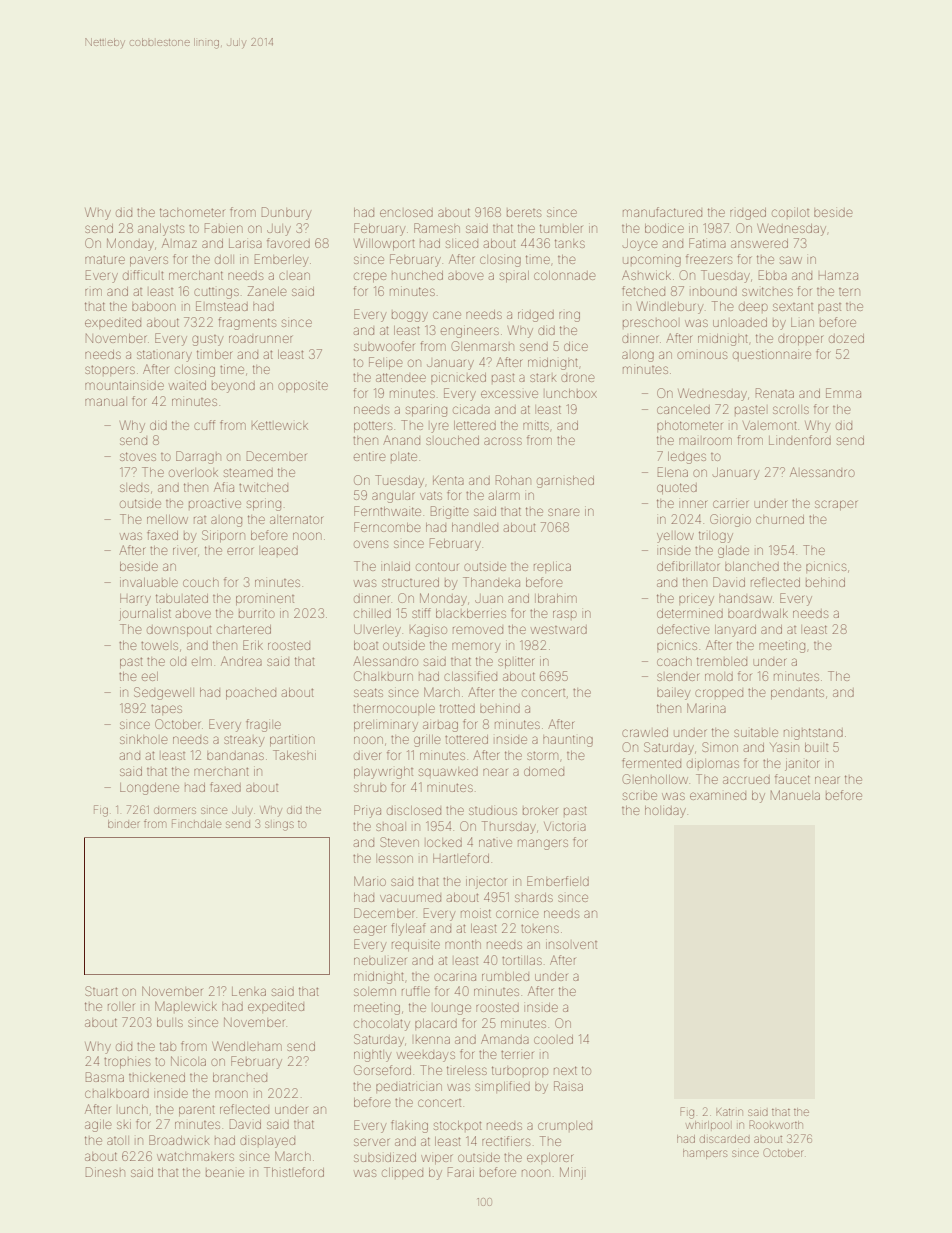  Describe the element at coordinates (509, 827) in the image. I see `Thursday` at that location.
